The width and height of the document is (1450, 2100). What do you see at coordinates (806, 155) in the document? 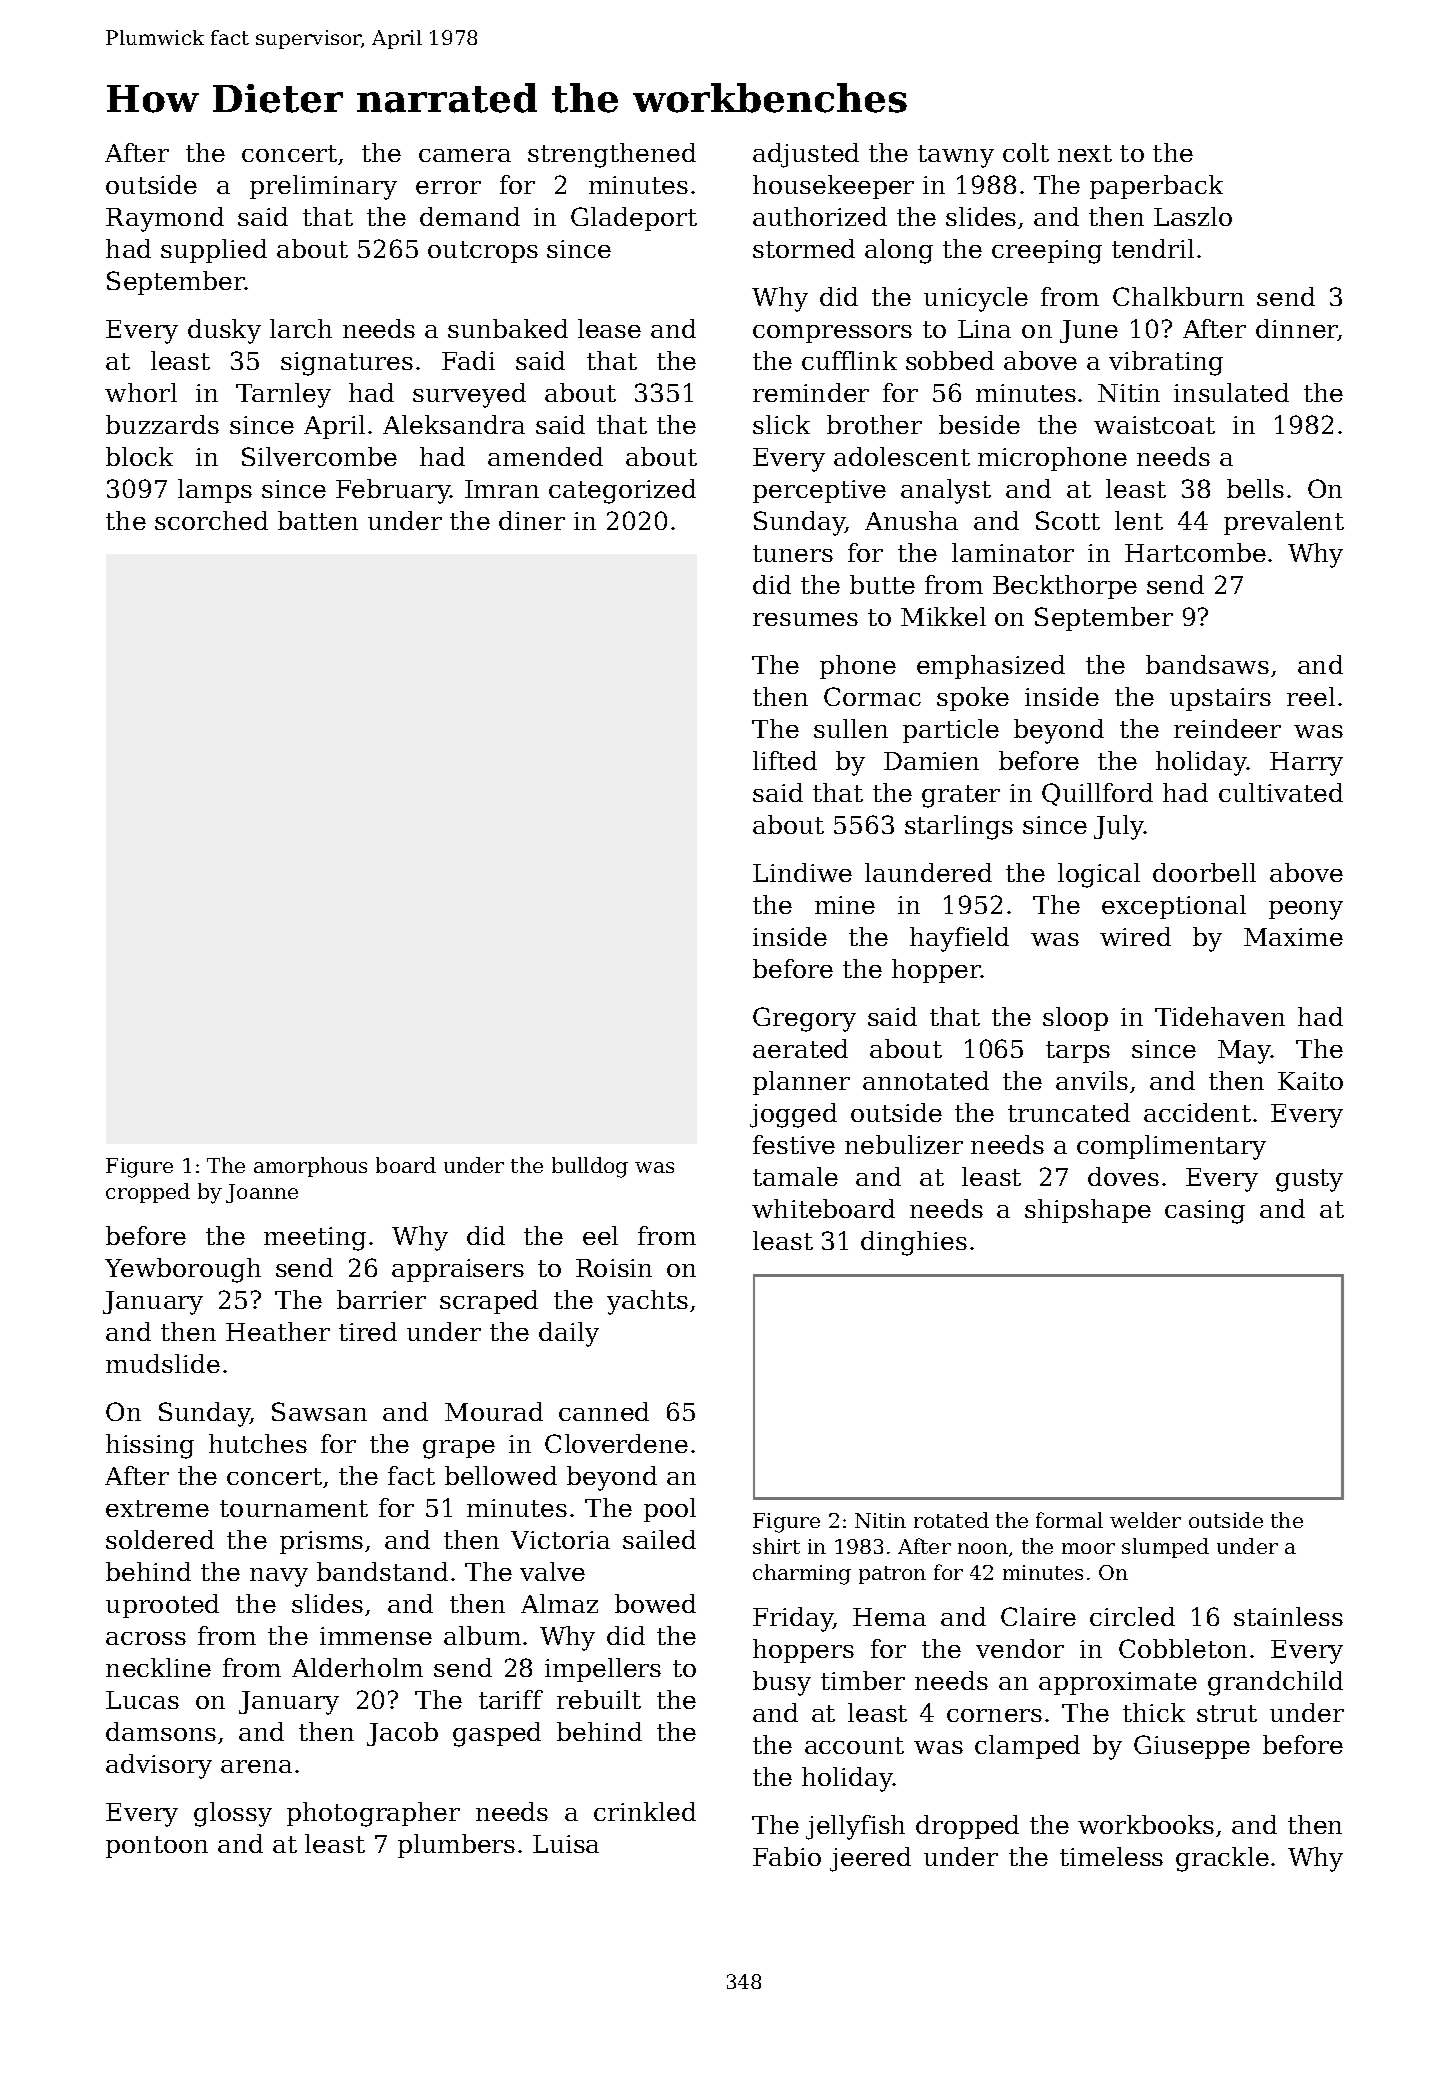
I see `adjusted` at bounding box center [806, 155].
